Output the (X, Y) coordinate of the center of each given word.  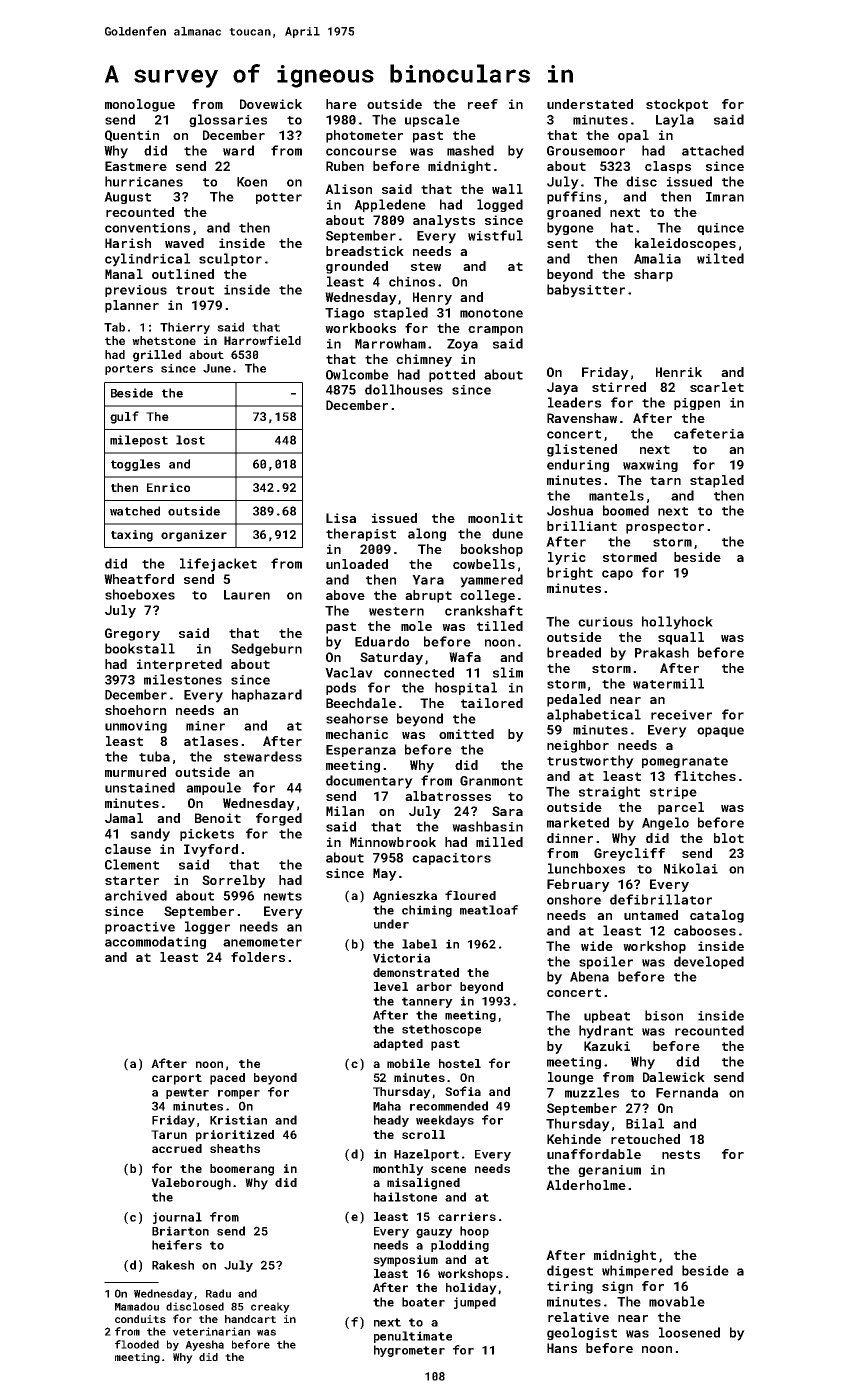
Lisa (341, 518)
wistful (495, 235)
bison (664, 1015)
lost (190, 440)
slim (508, 672)
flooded (137, 1344)
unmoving (136, 727)
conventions (147, 228)
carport (177, 1079)
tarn (665, 480)
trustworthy (590, 762)
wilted (720, 258)
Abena (589, 976)
